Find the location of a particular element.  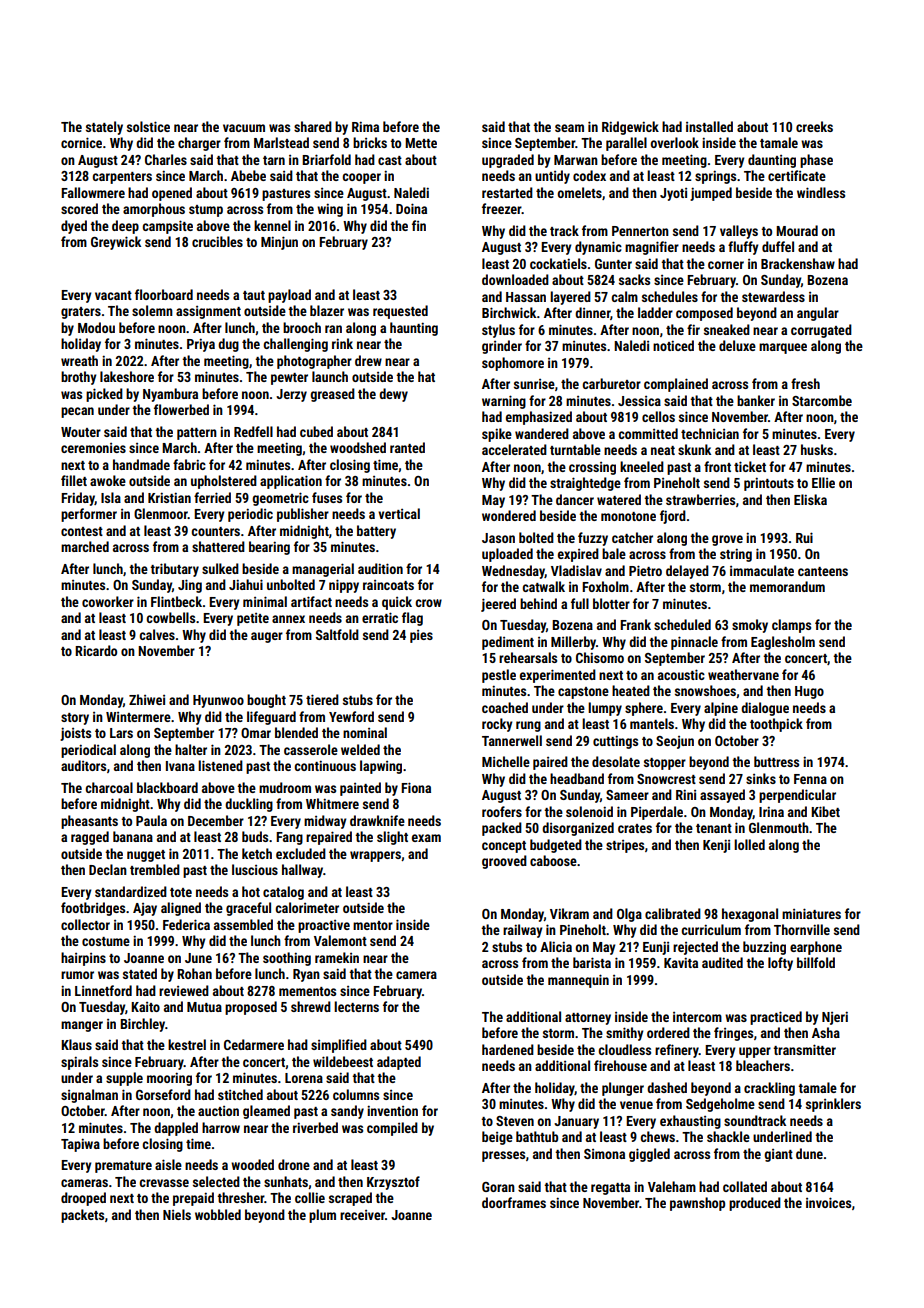

contest is located at coordinates (82, 531).
